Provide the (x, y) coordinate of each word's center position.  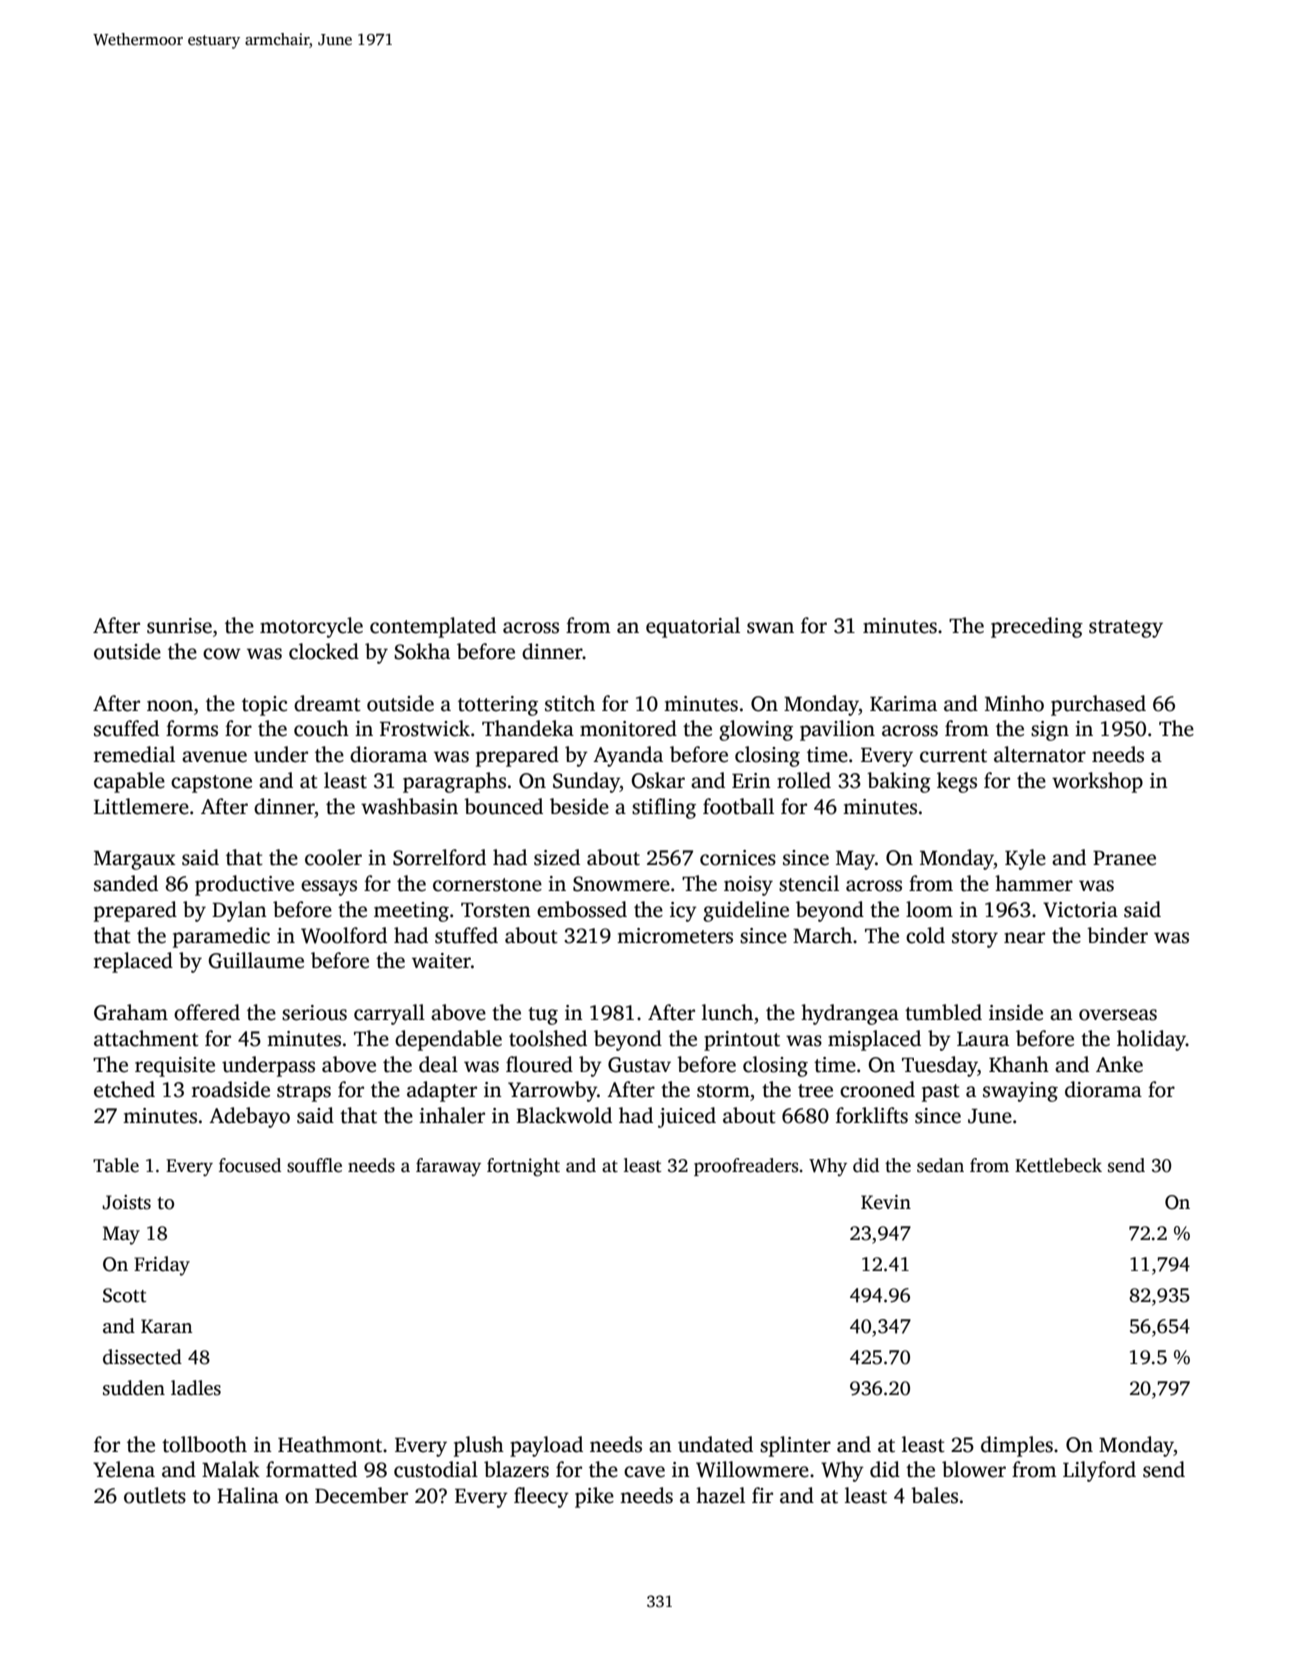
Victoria (1080, 910)
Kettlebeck (1058, 1165)
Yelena (124, 1469)
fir (762, 1495)
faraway (448, 1167)
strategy (1126, 629)
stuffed (466, 935)
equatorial (693, 627)
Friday (162, 1266)
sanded (126, 883)
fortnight (523, 1167)
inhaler (452, 1115)
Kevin (886, 1202)
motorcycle (311, 627)
